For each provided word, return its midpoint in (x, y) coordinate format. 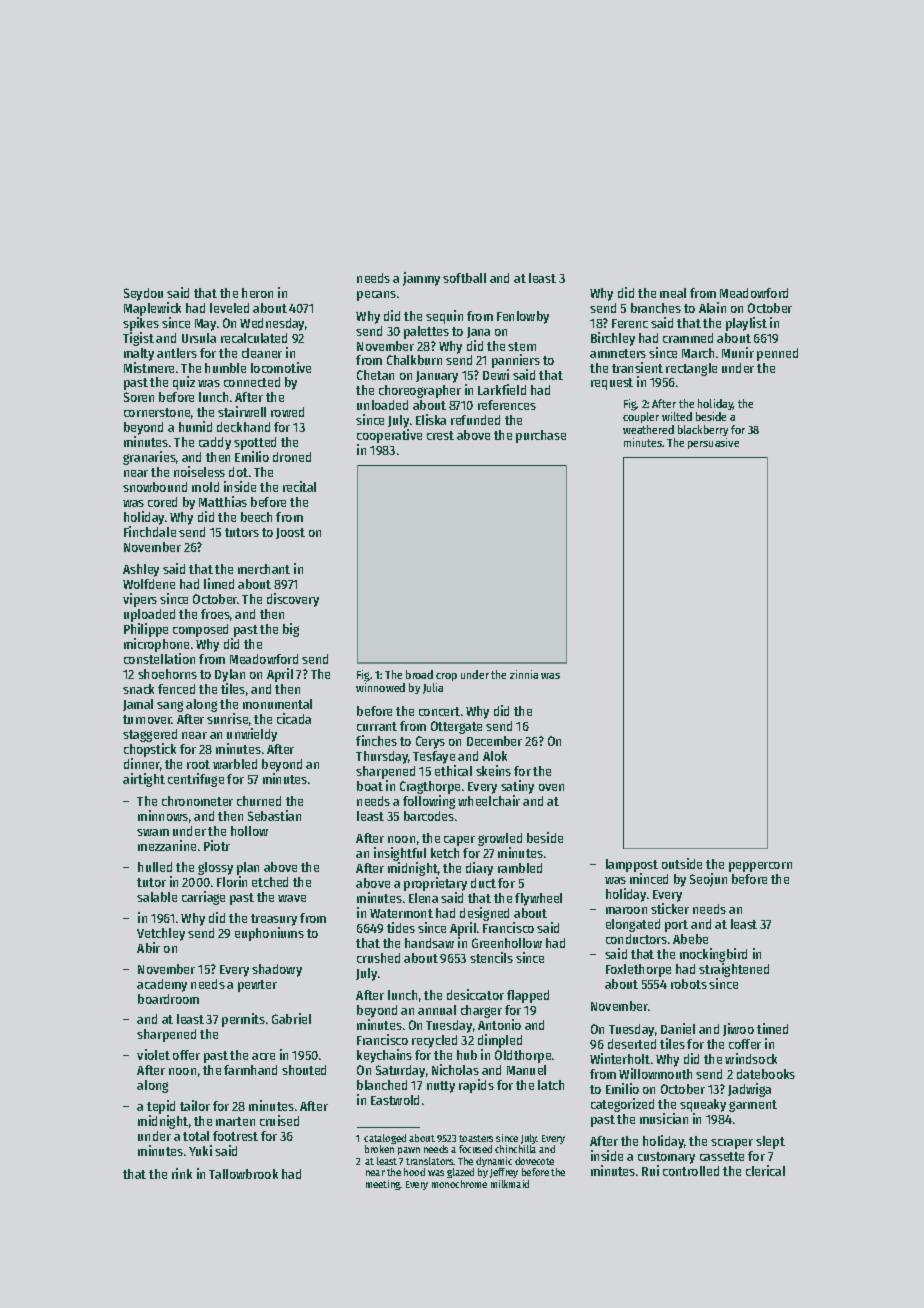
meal (673, 293)
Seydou (143, 294)
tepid (161, 1107)
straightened (734, 970)
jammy (421, 279)
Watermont (401, 913)
